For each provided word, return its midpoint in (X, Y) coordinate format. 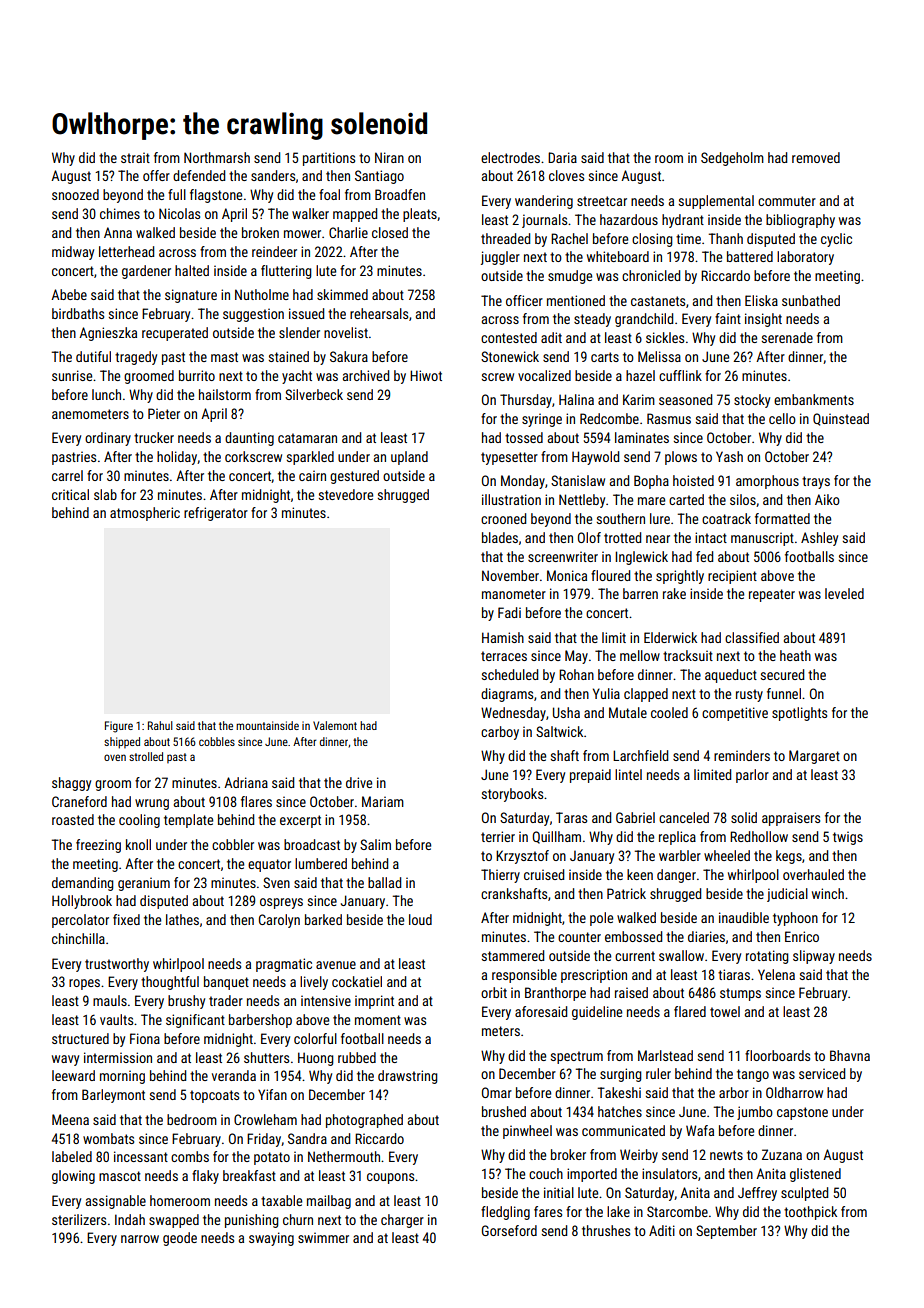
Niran (389, 157)
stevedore (346, 494)
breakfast (249, 1175)
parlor (752, 776)
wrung (152, 804)
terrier (498, 836)
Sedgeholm (732, 159)
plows (681, 458)
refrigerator (216, 514)
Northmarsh (217, 157)
